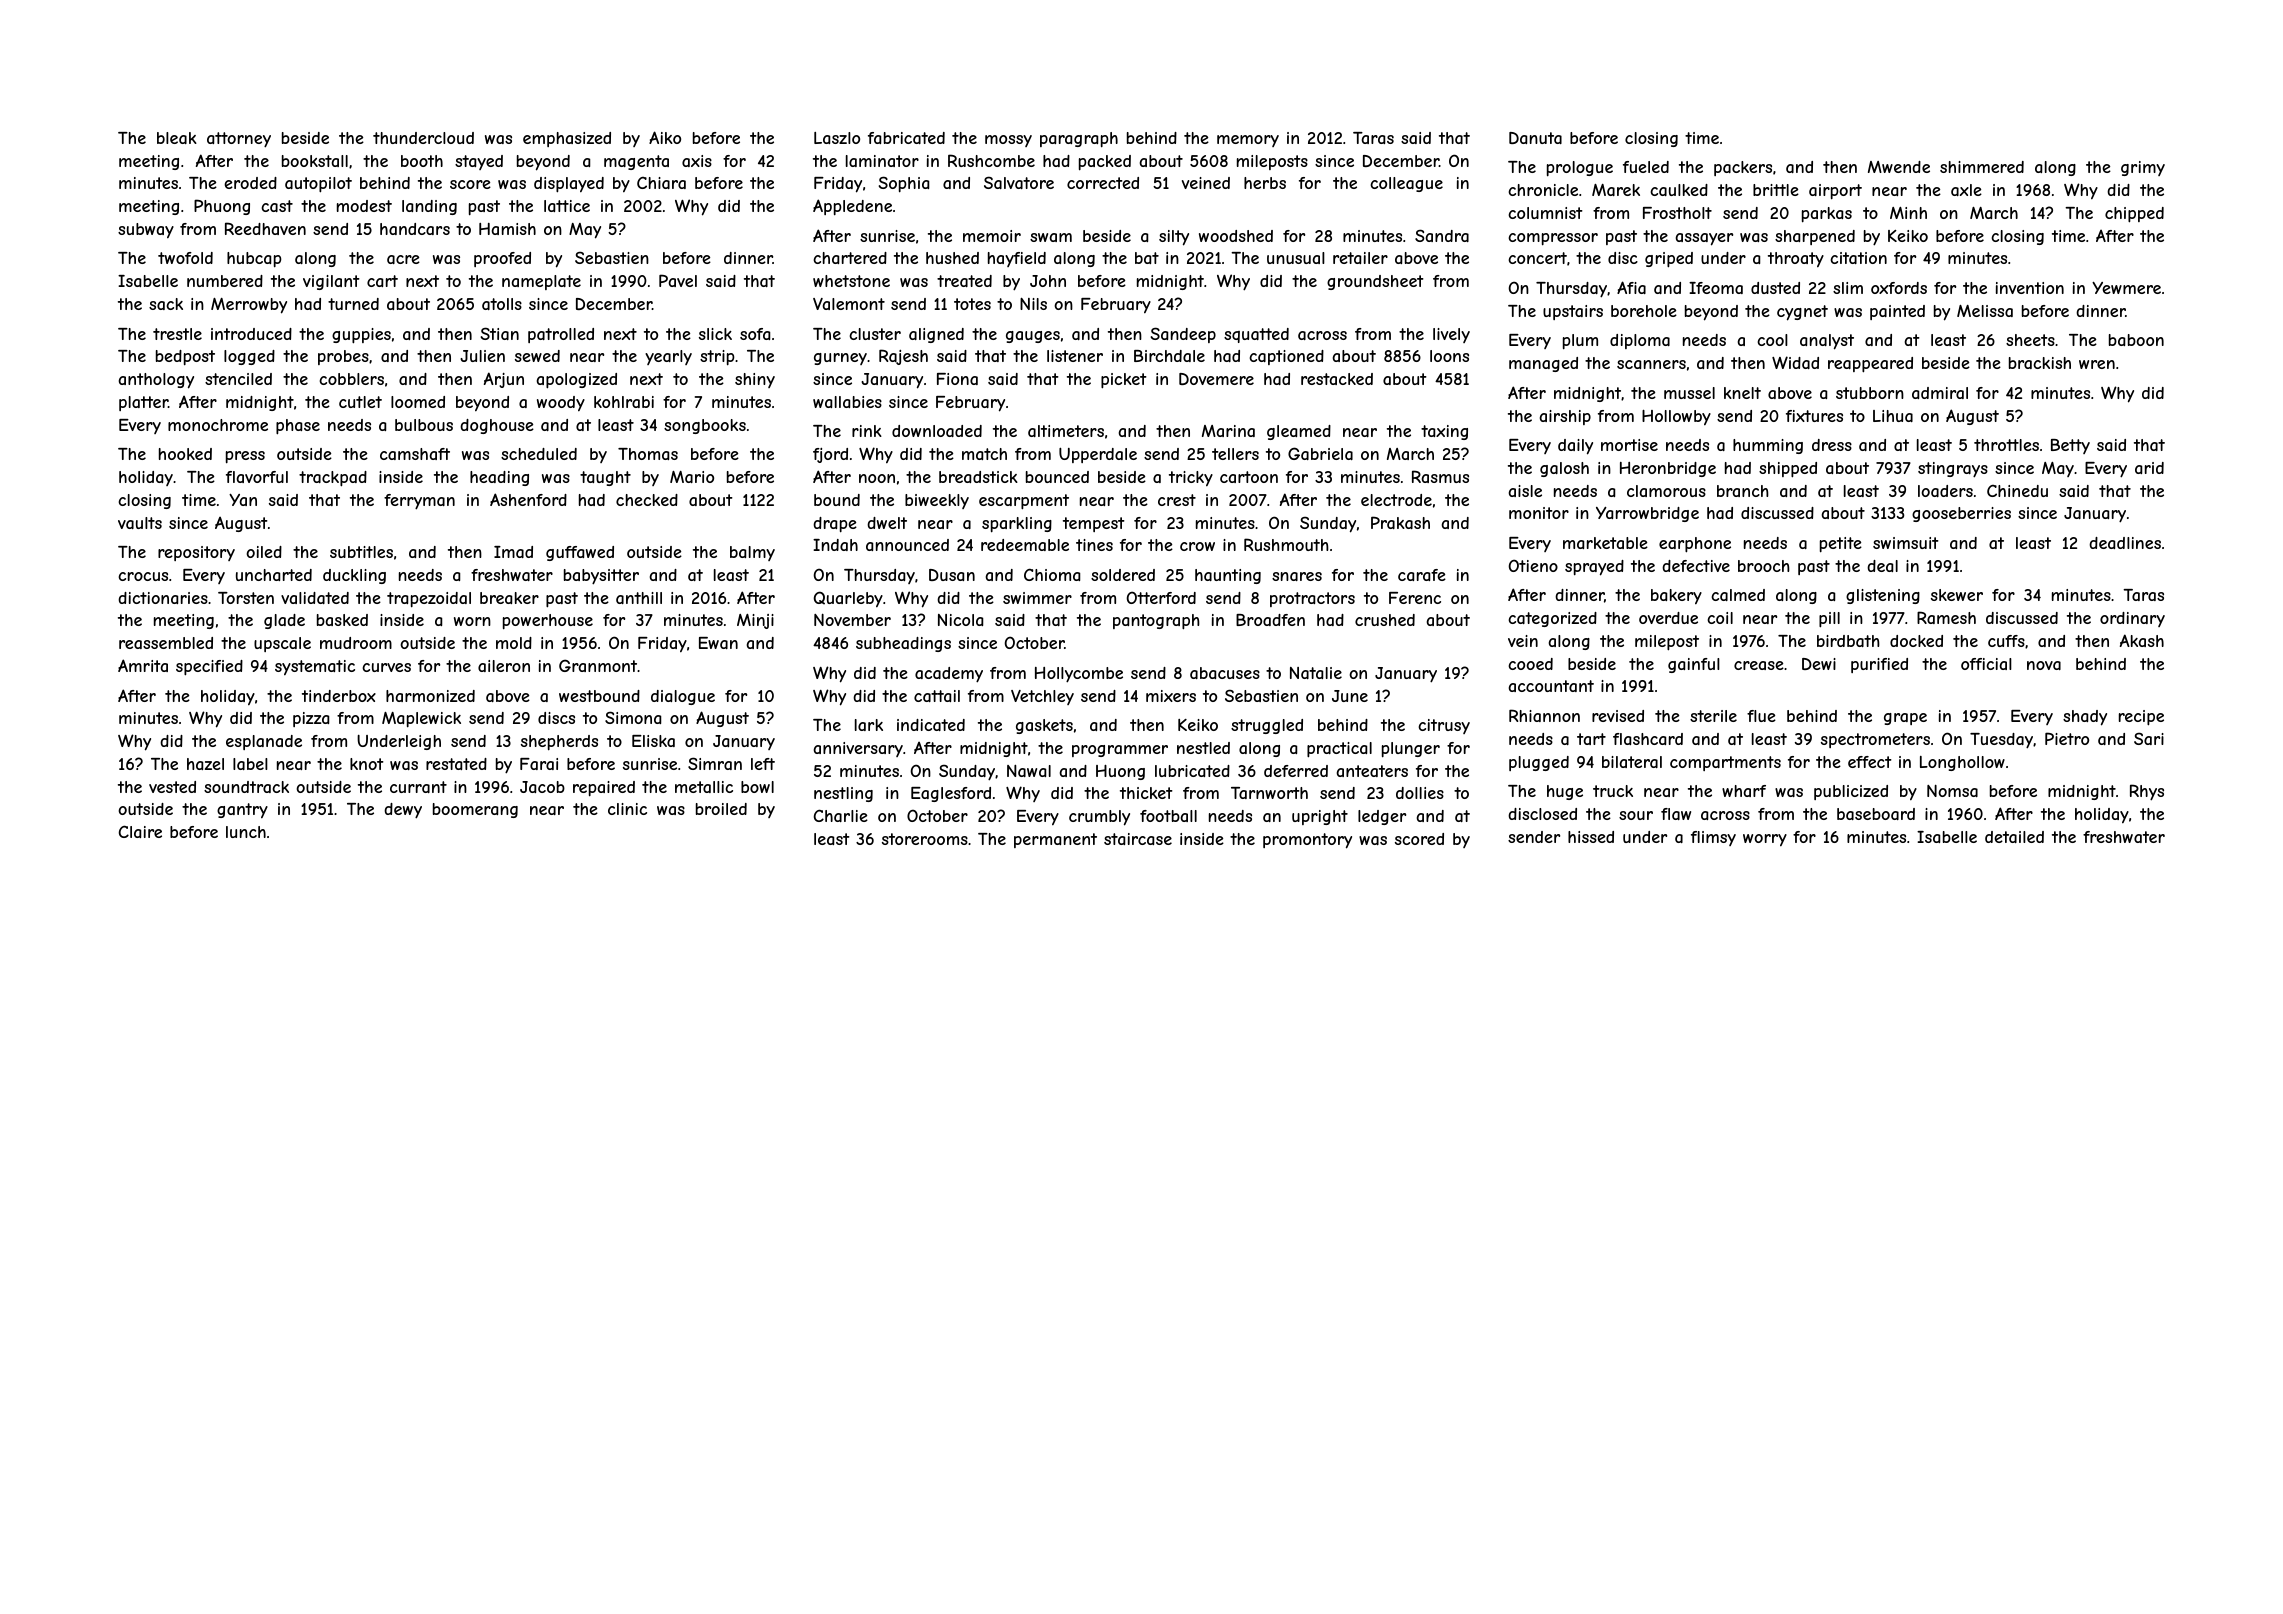  I want to click on duckling, so click(354, 576).
